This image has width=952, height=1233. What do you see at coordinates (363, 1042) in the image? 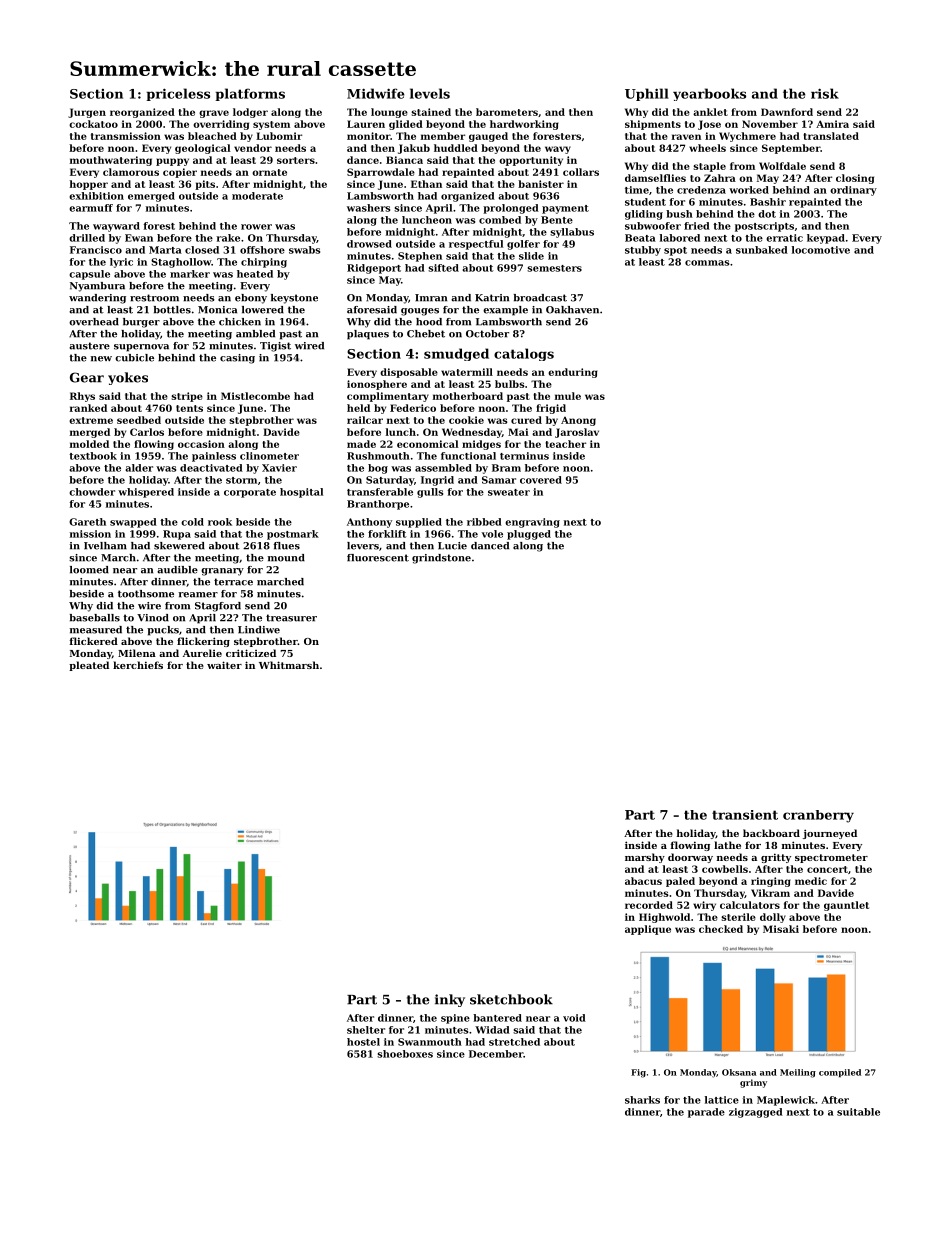
I see `hostel` at bounding box center [363, 1042].
